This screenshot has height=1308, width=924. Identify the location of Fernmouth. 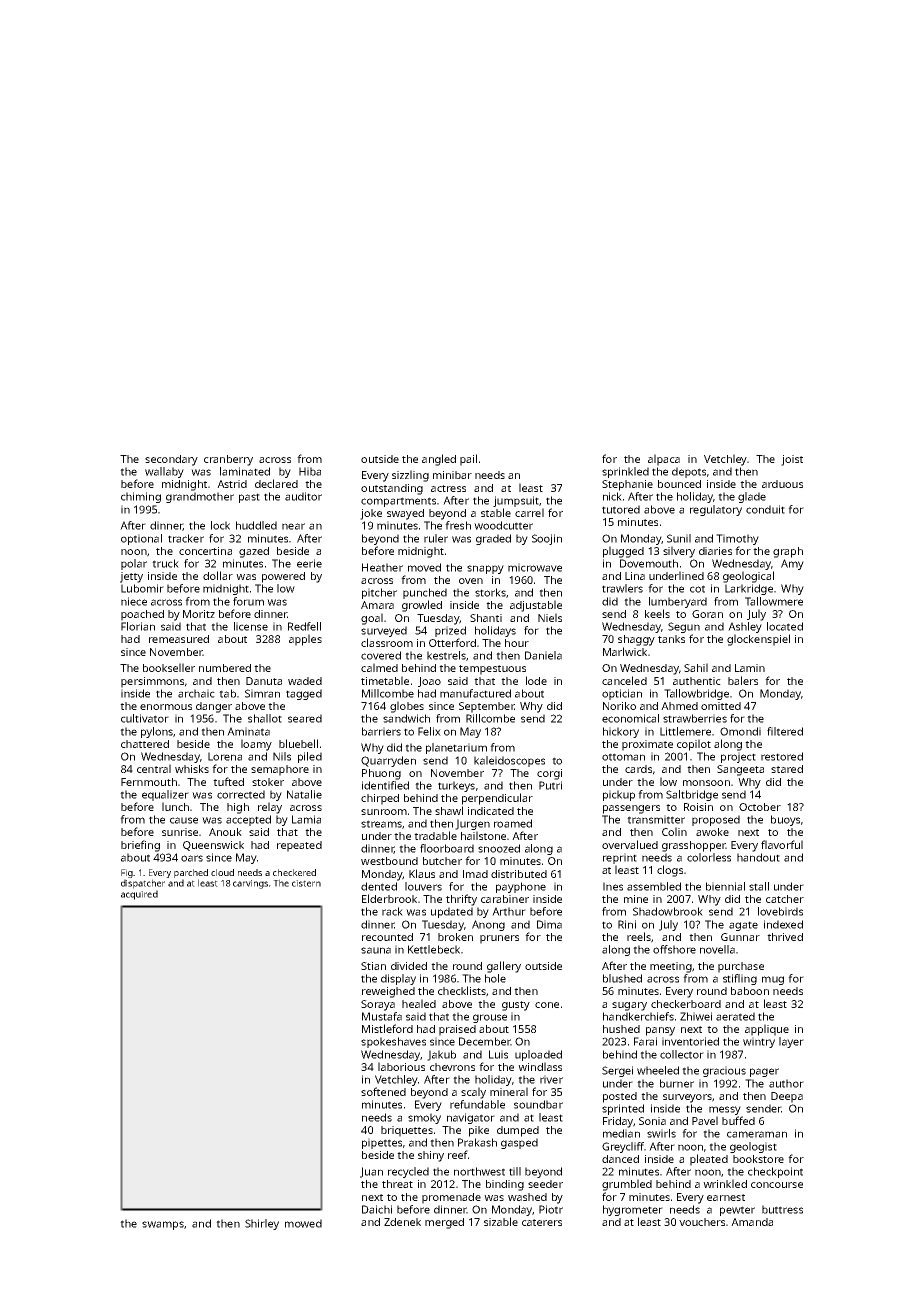
(149, 782).
